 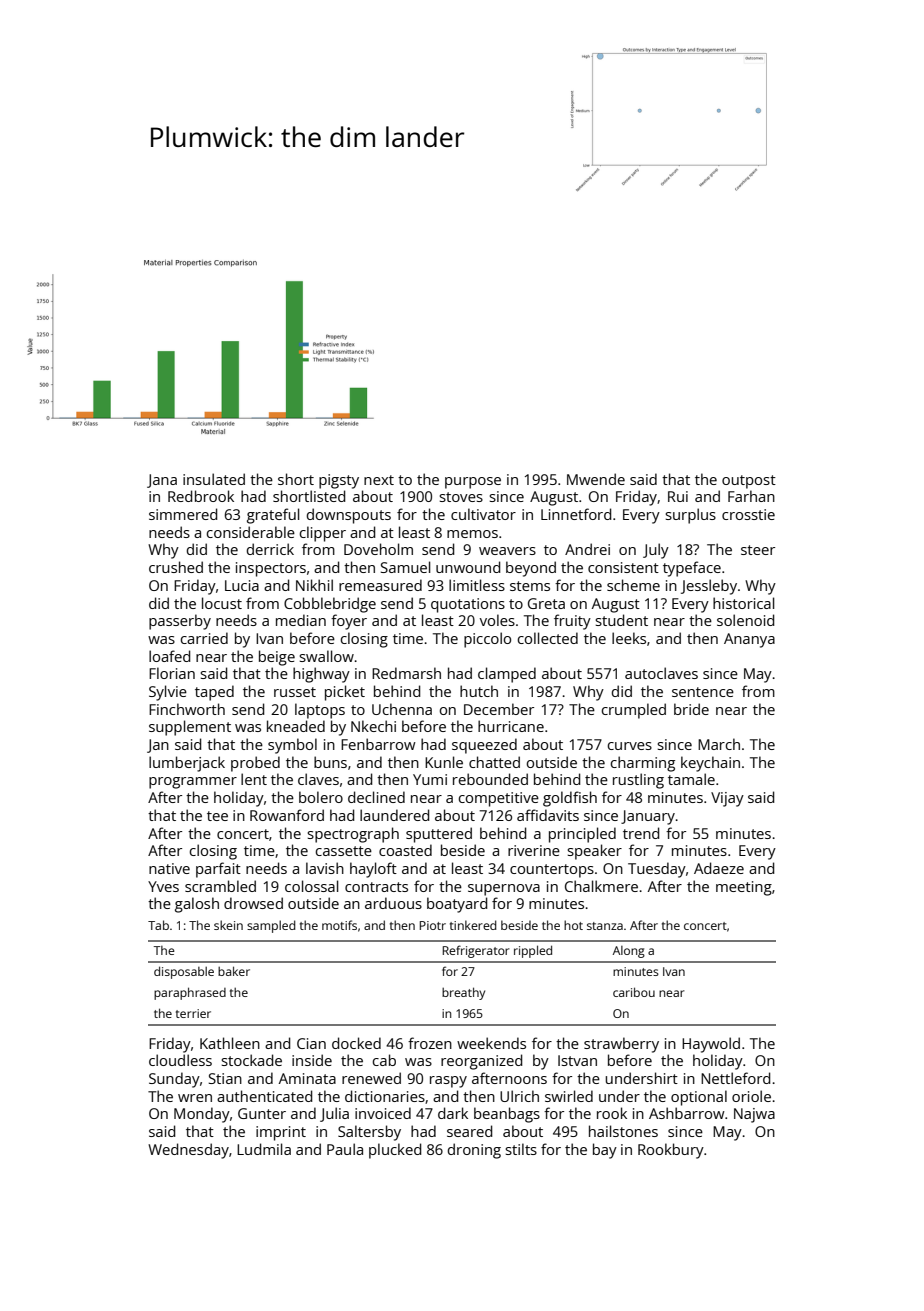 I want to click on Greta, so click(x=546, y=603).
